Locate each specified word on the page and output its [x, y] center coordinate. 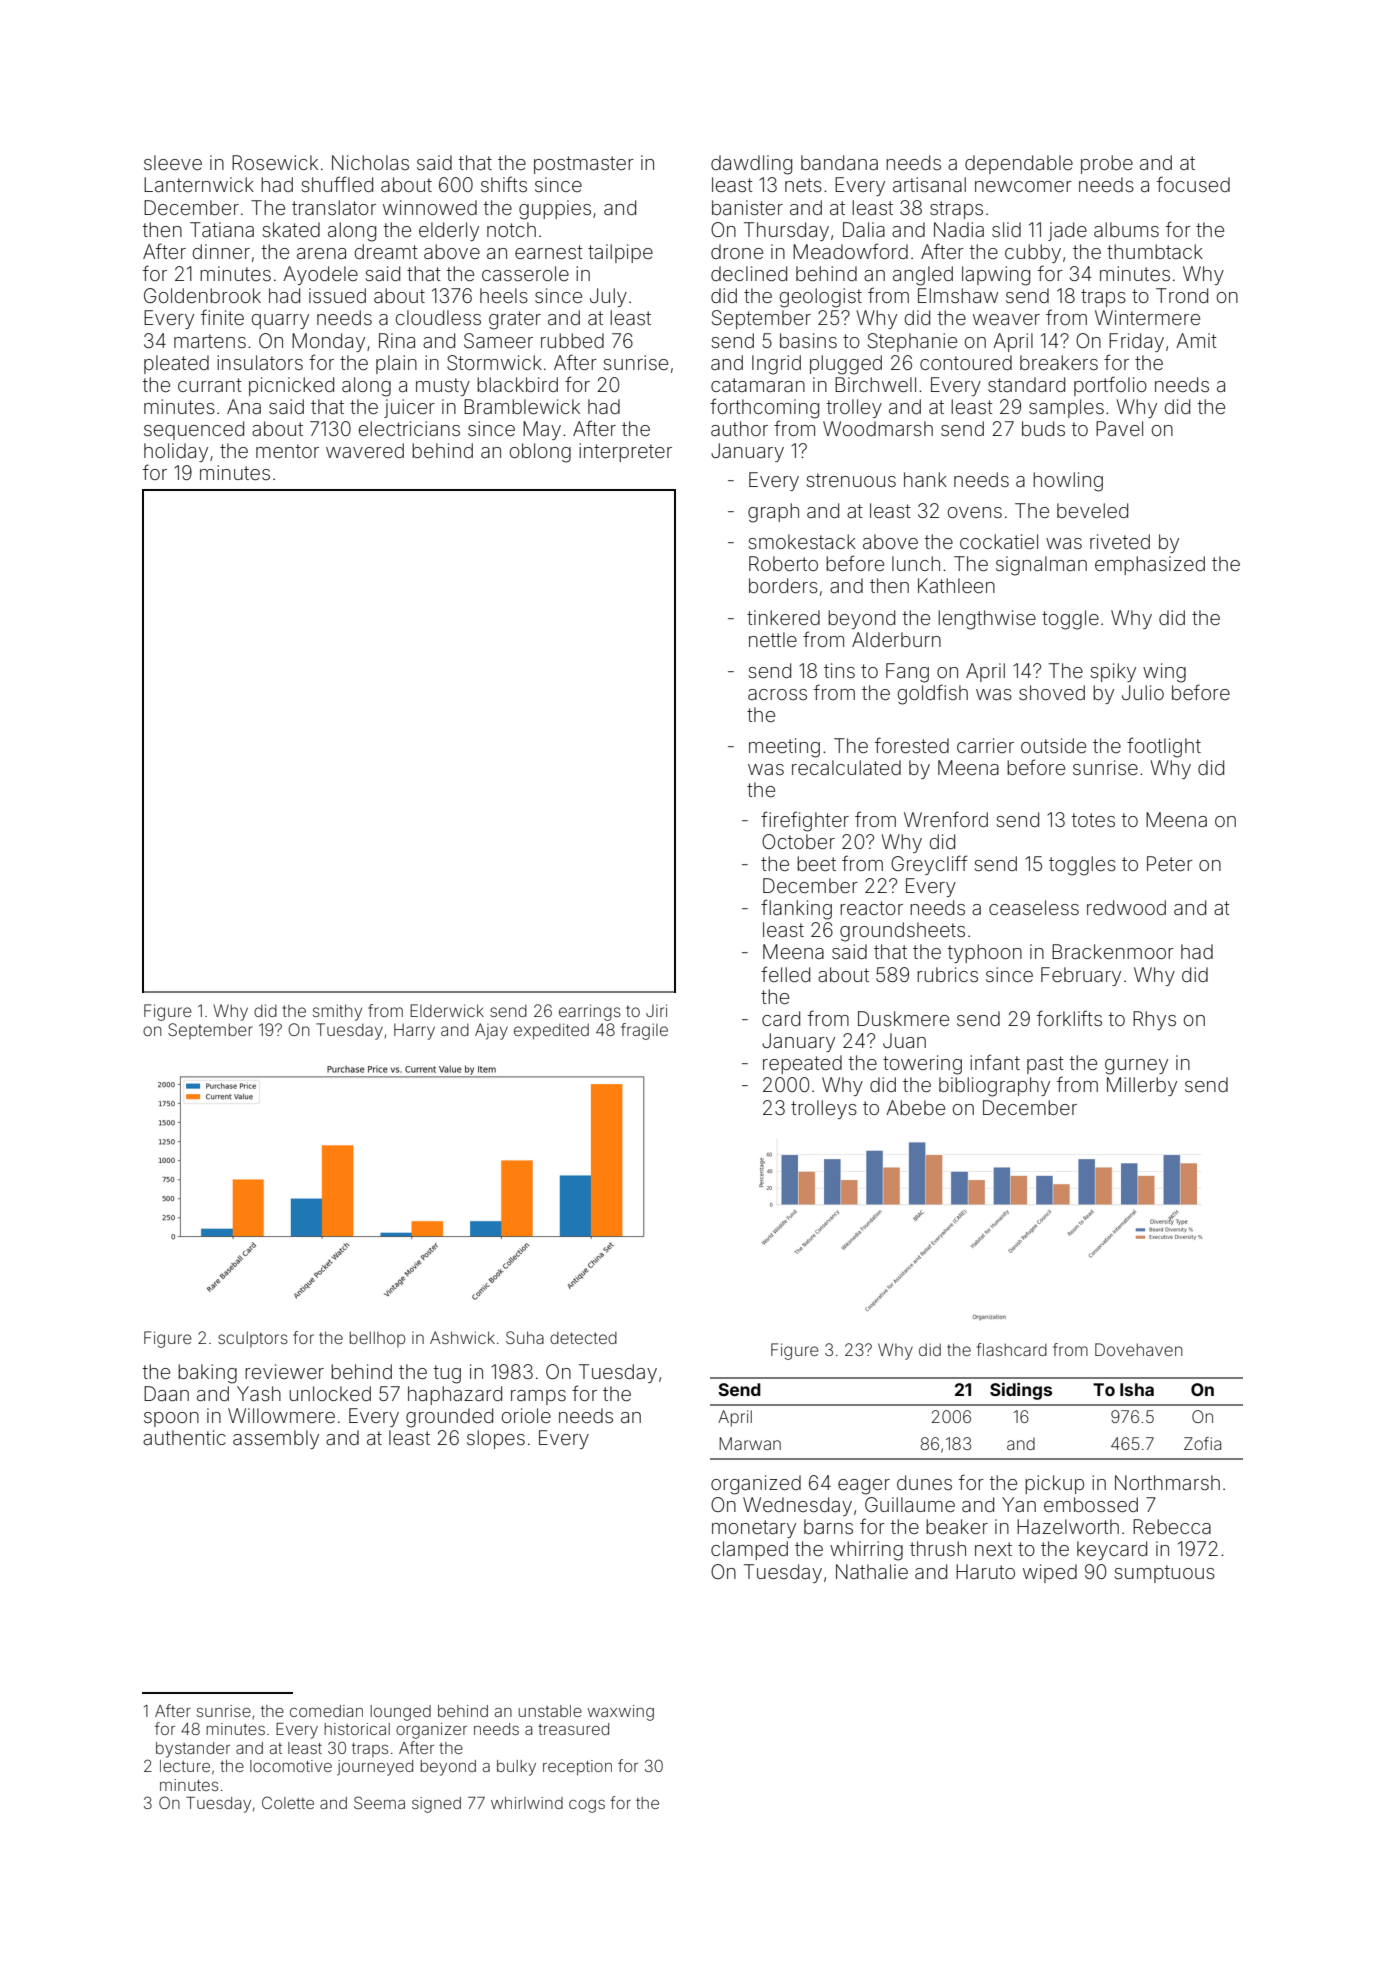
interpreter [625, 452]
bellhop [377, 1339]
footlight [1164, 747]
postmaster [584, 165]
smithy [337, 1012]
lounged [401, 1713]
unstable [550, 1711]
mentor [287, 451]
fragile [644, 1031]
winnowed [430, 207]
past [1045, 1065]
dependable [1019, 164]
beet [816, 863]
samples [1066, 408]
